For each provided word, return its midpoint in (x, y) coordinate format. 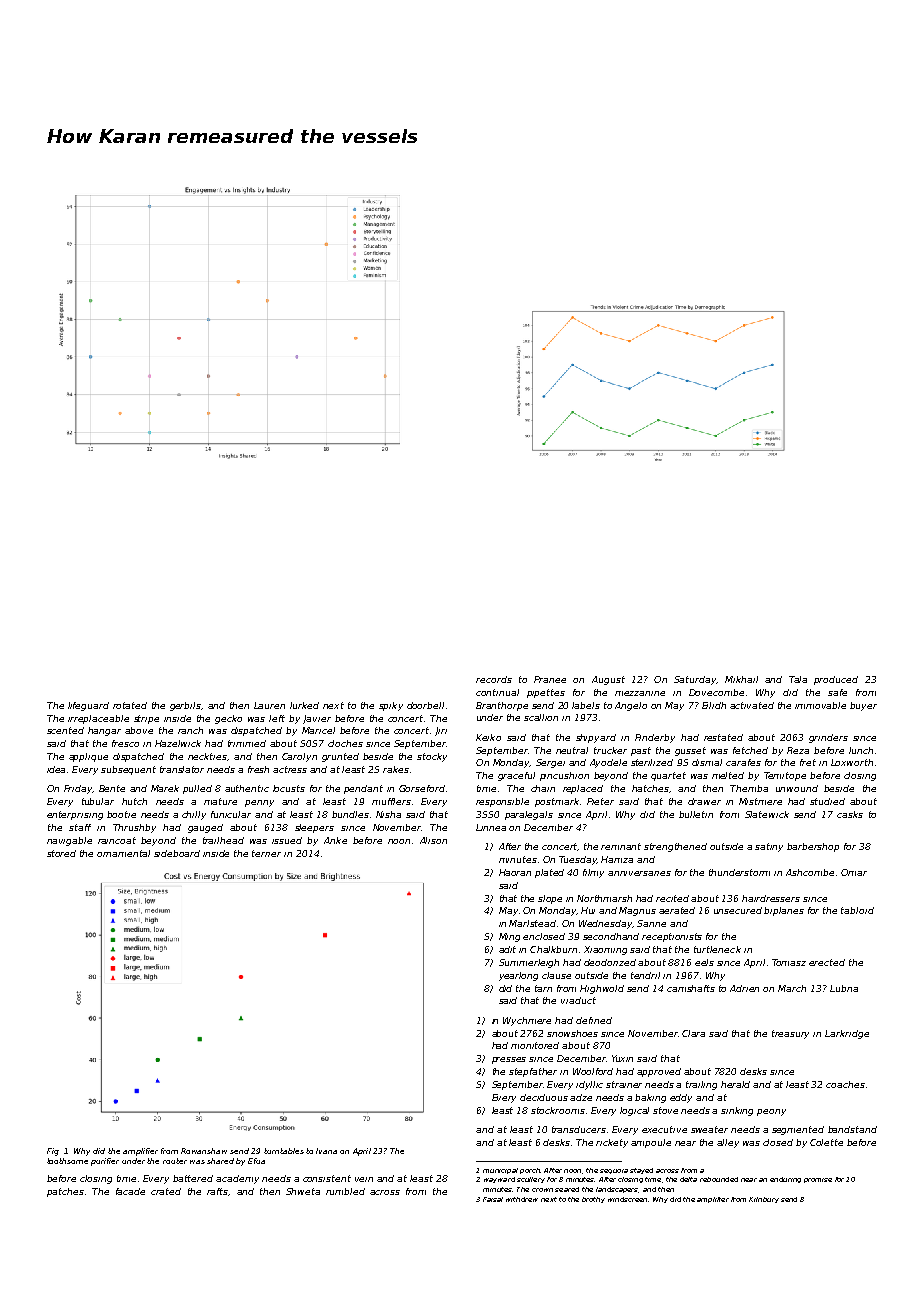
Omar (854, 872)
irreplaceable (98, 719)
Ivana (326, 1151)
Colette (826, 1142)
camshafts (691, 988)
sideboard (177, 853)
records (494, 679)
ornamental (123, 853)
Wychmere (527, 1021)
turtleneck (717, 949)
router (175, 1161)
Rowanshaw (204, 1151)
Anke (335, 840)
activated (752, 705)
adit (507, 949)
